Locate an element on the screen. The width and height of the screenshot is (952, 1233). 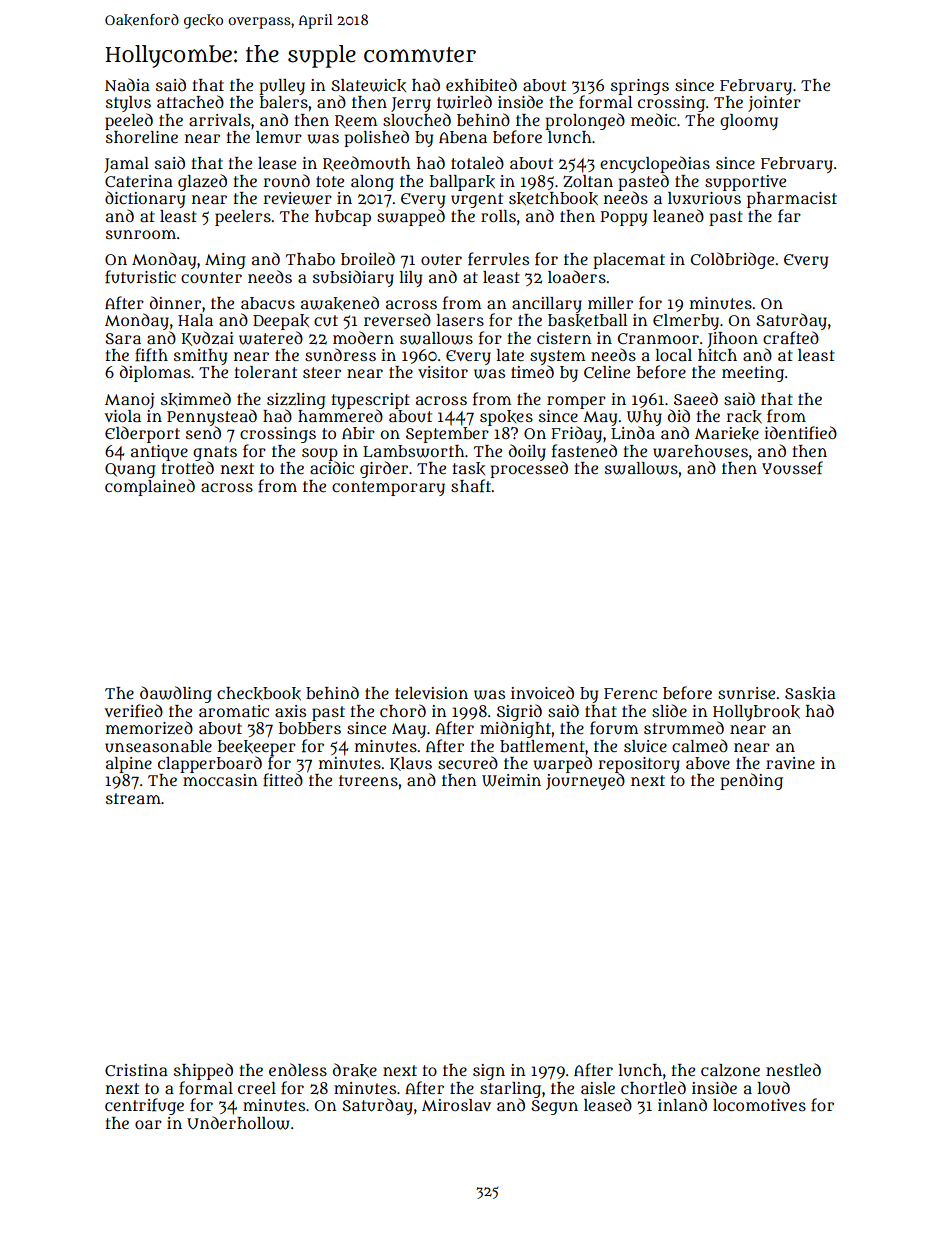
Kudzai is located at coordinates (208, 338).
